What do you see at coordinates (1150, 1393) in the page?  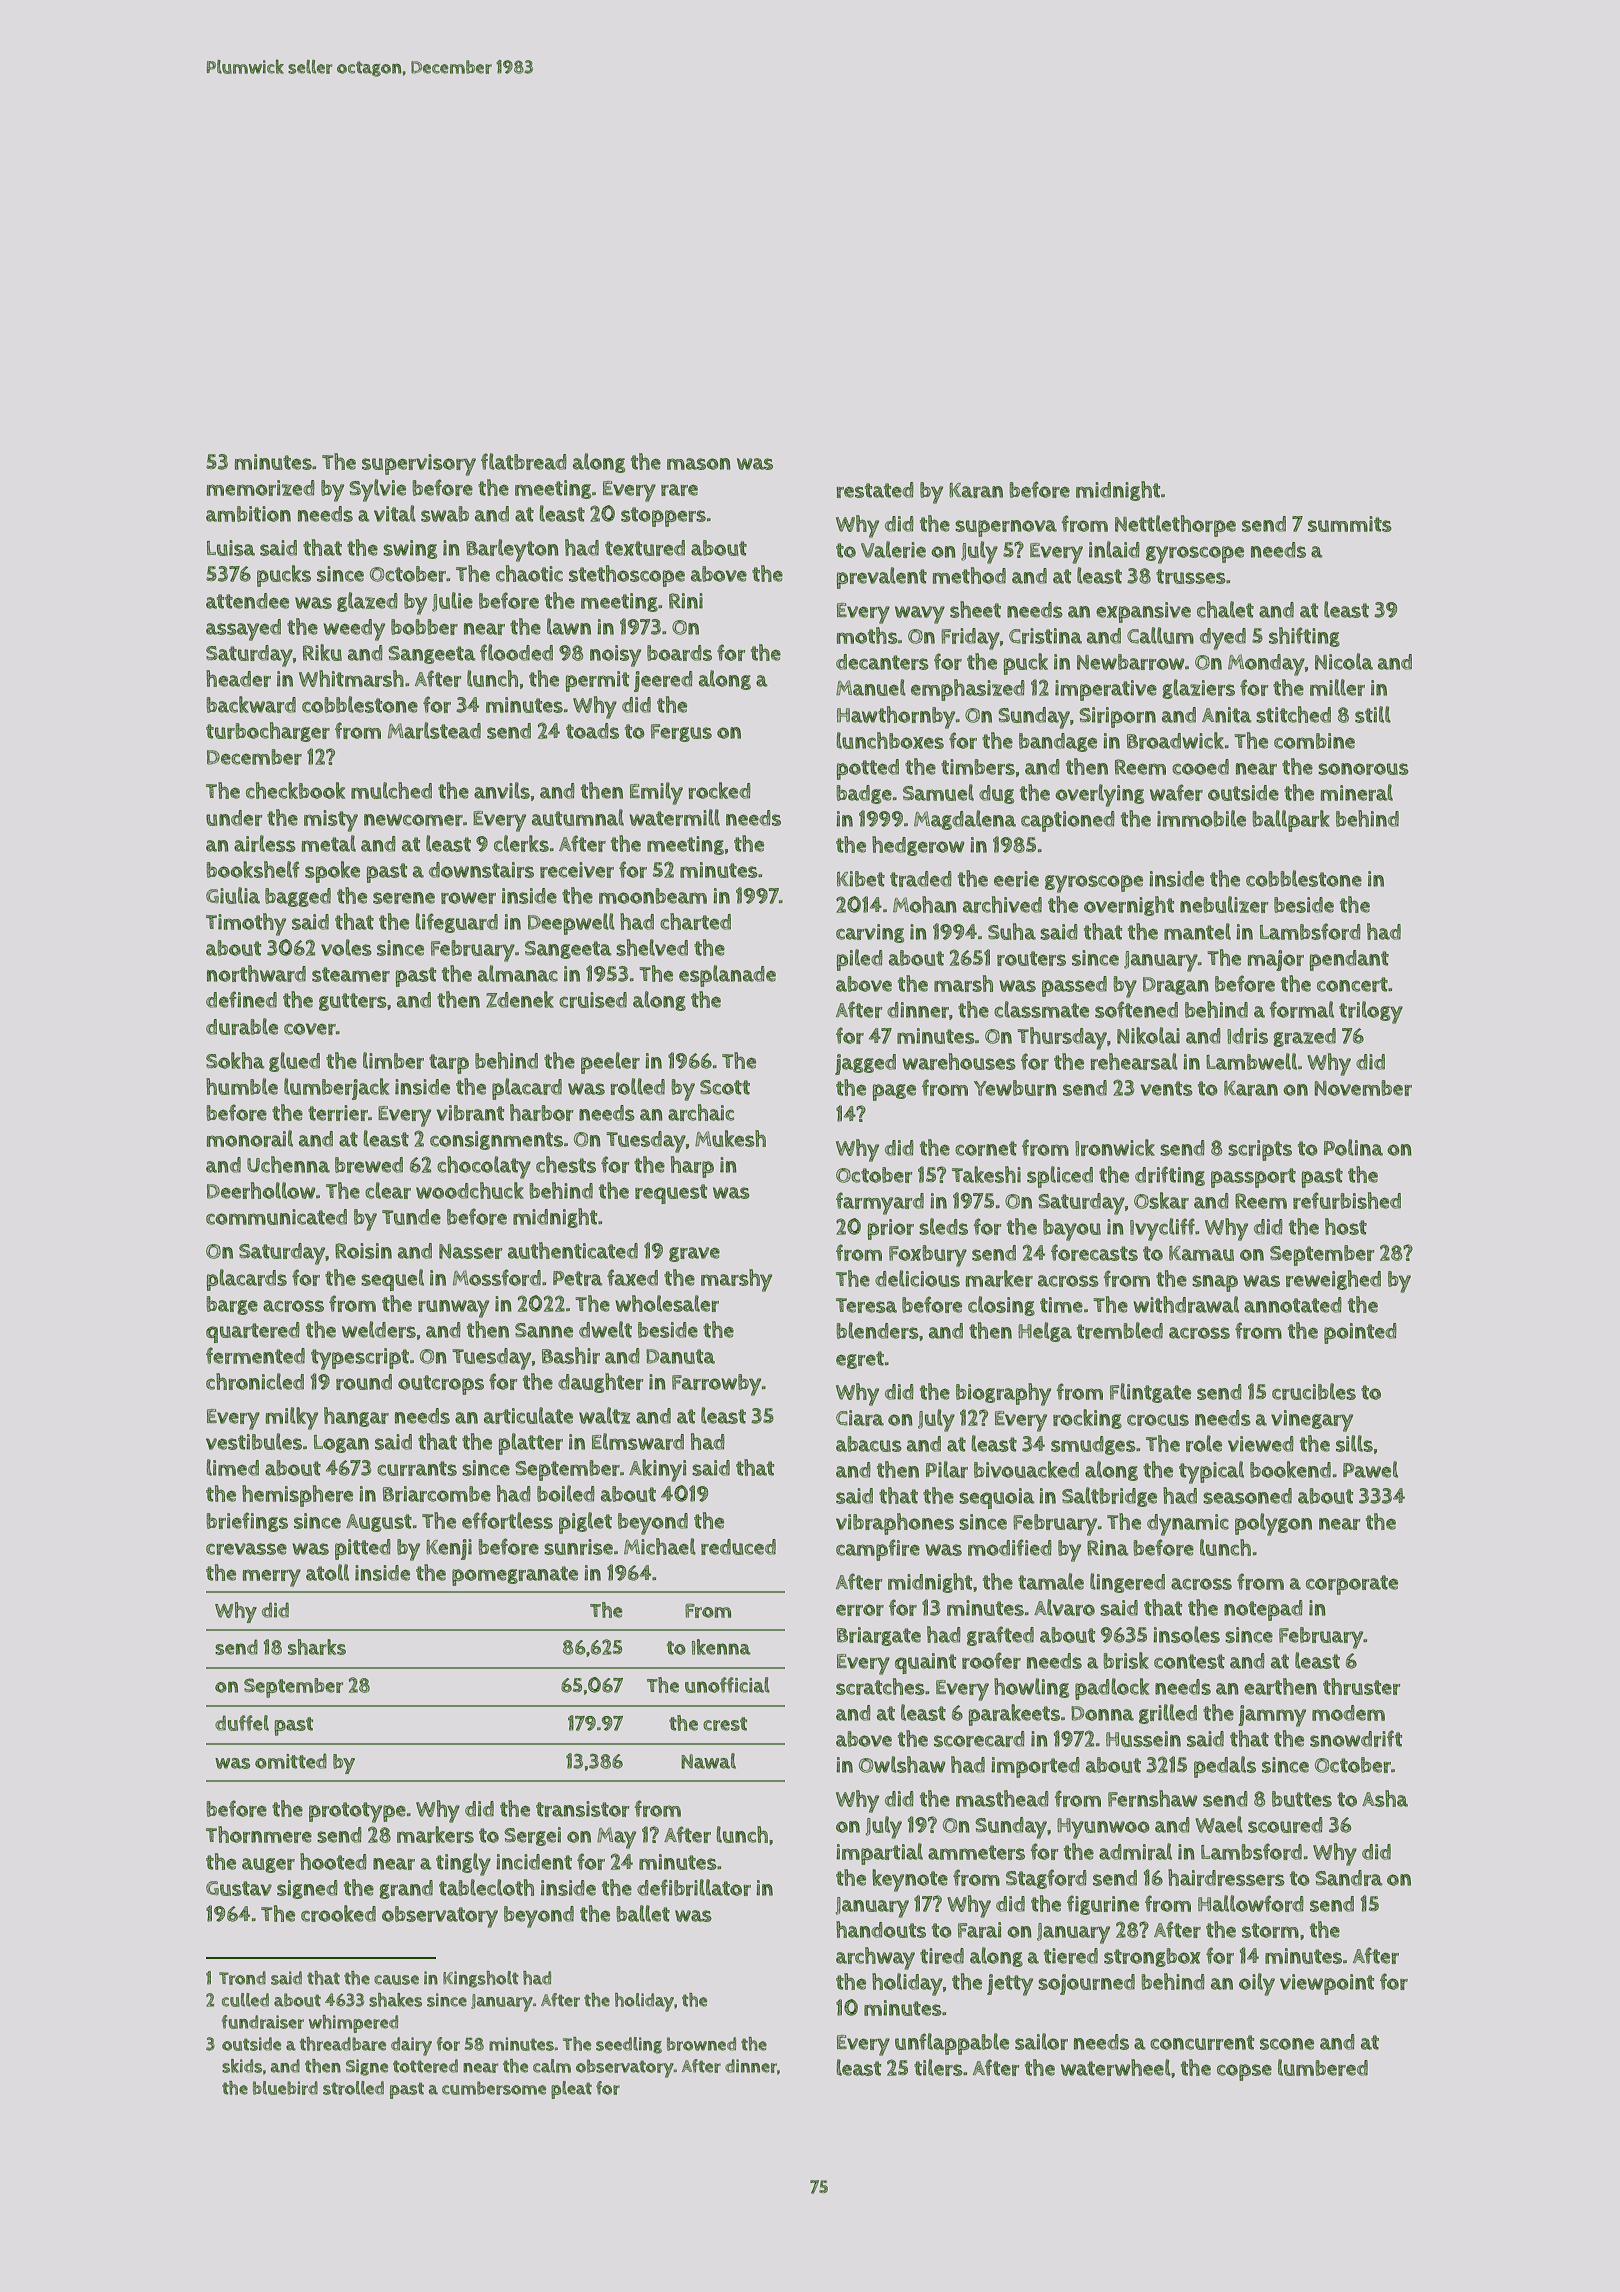 I see `Flintgate` at bounding box center [1150, 1393].
